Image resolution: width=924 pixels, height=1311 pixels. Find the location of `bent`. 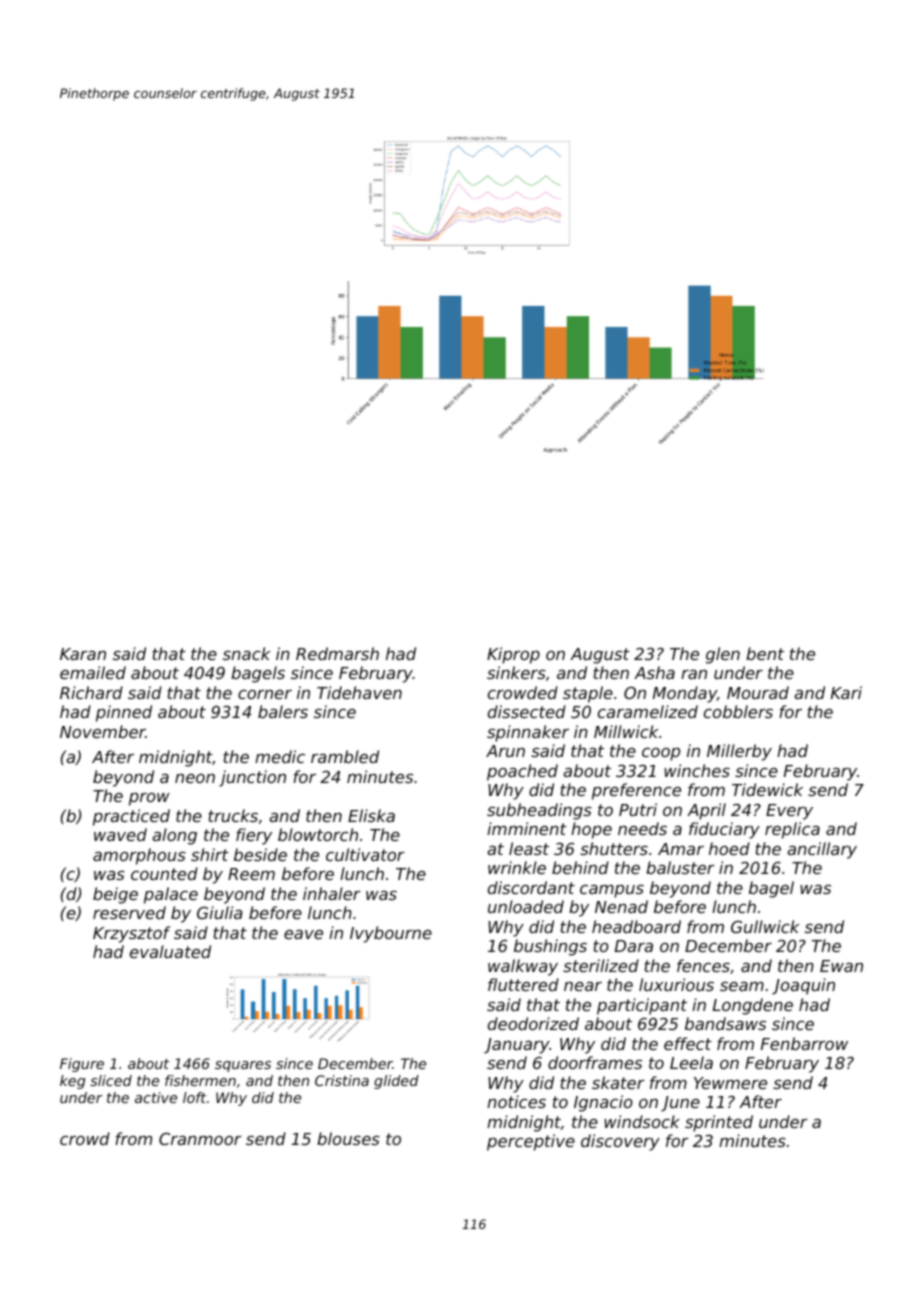

bent is located at coordinates (765, 653).
